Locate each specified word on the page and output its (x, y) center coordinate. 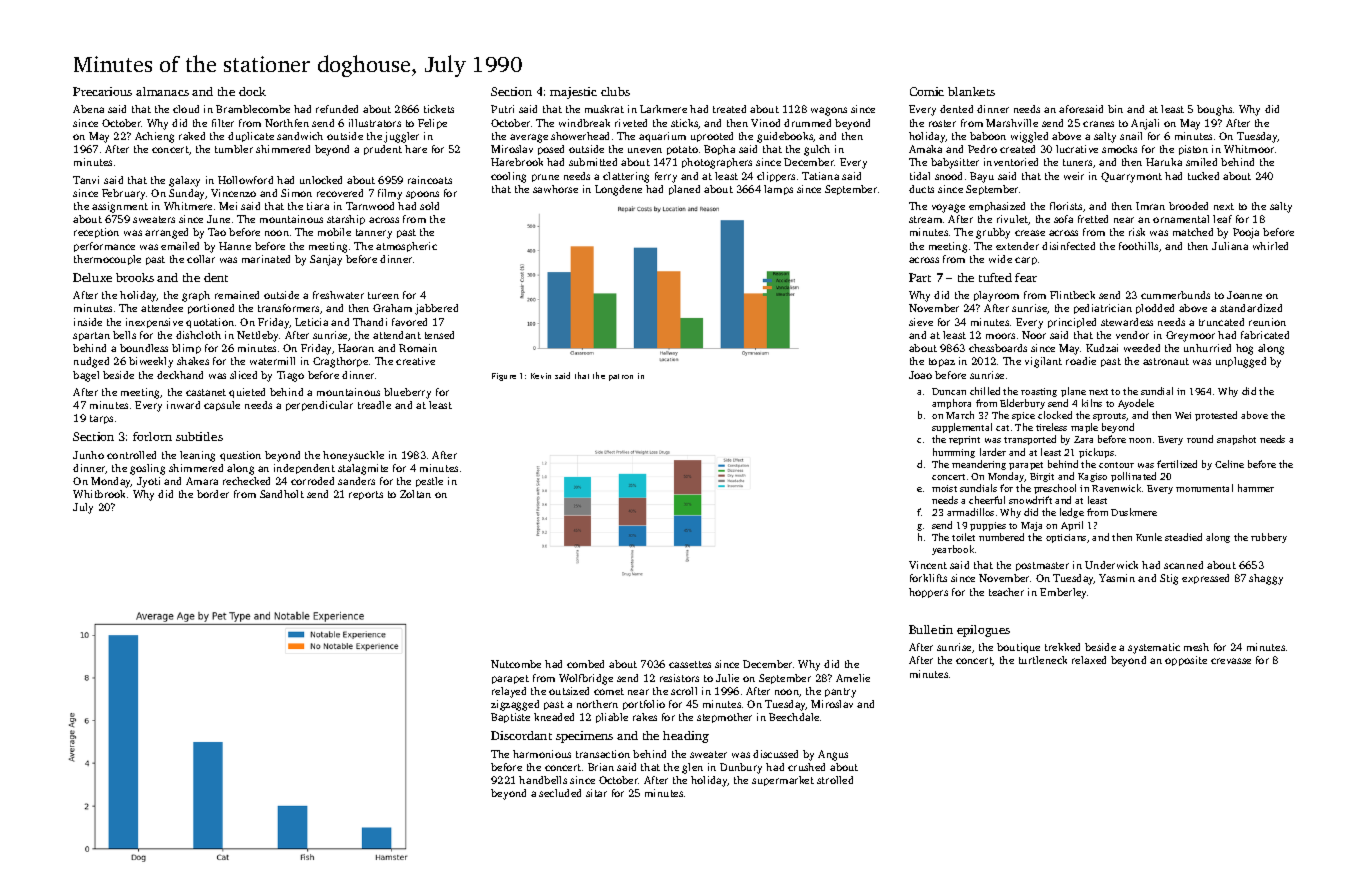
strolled (835, 780)
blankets (971, 91)
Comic (927, 91)
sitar (596, 793)
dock (252, 91)
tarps (101, 419)
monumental (1204, 488)
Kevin (541, 376)
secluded (560, 793)
